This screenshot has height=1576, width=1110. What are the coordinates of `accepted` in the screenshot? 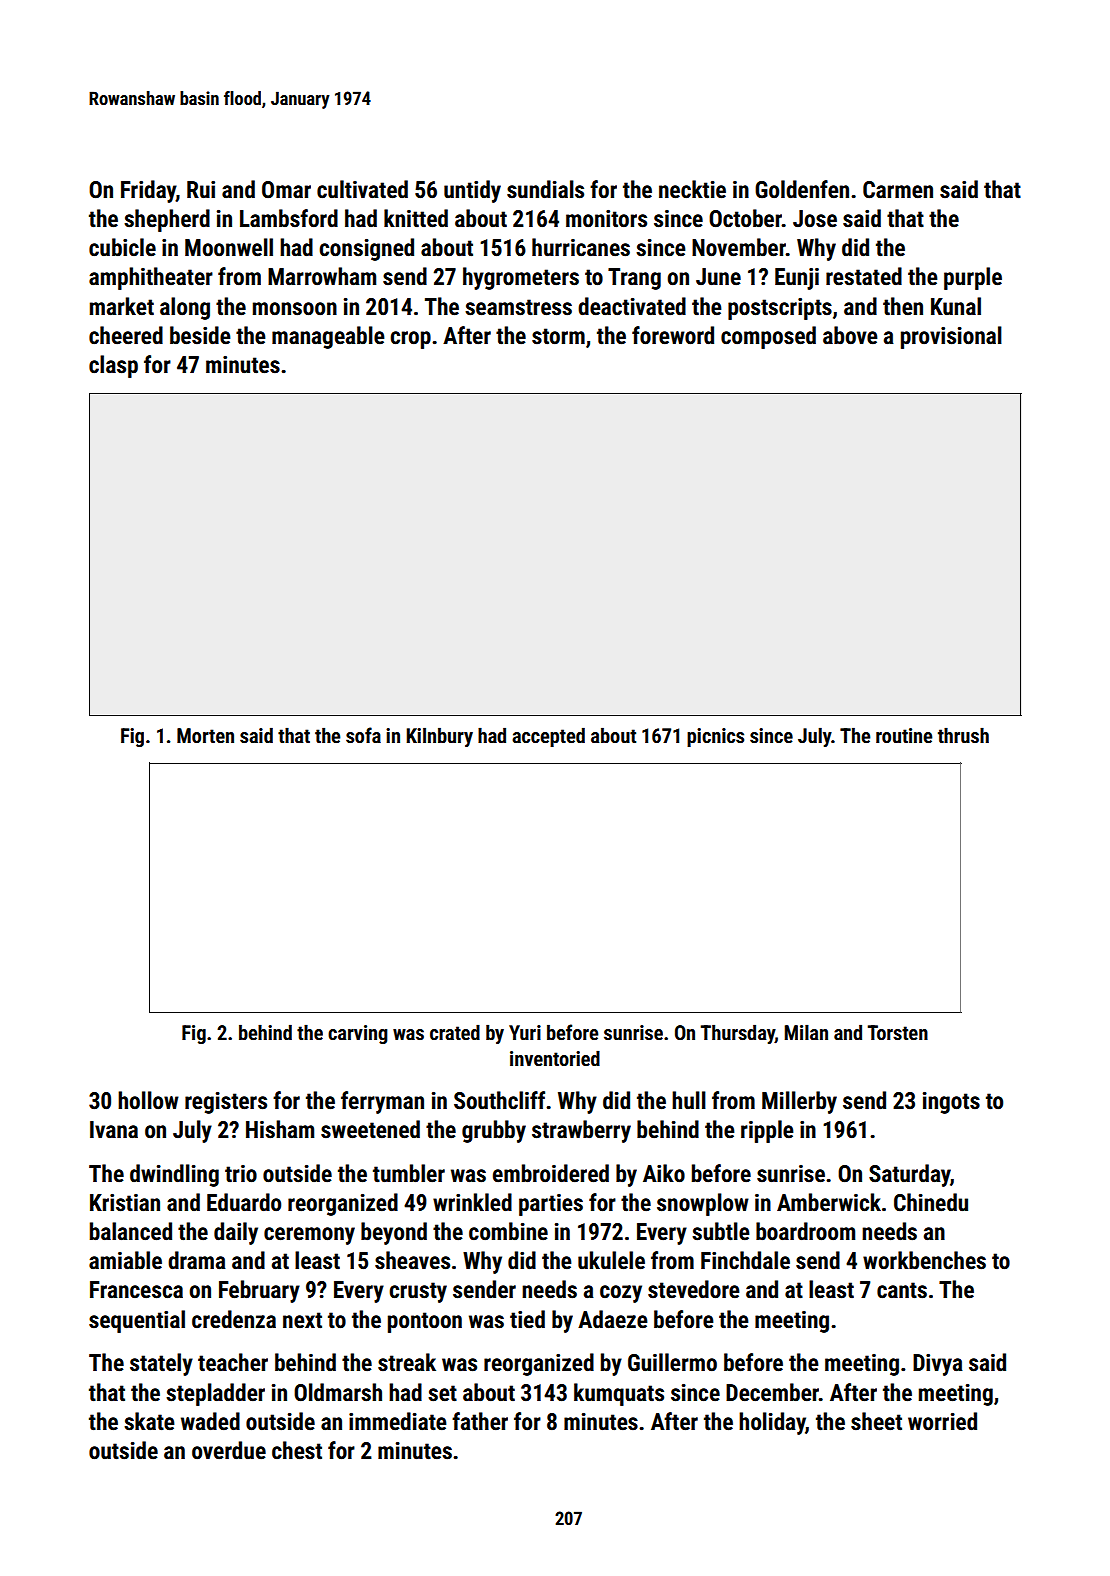 It's located at (548, 737).
